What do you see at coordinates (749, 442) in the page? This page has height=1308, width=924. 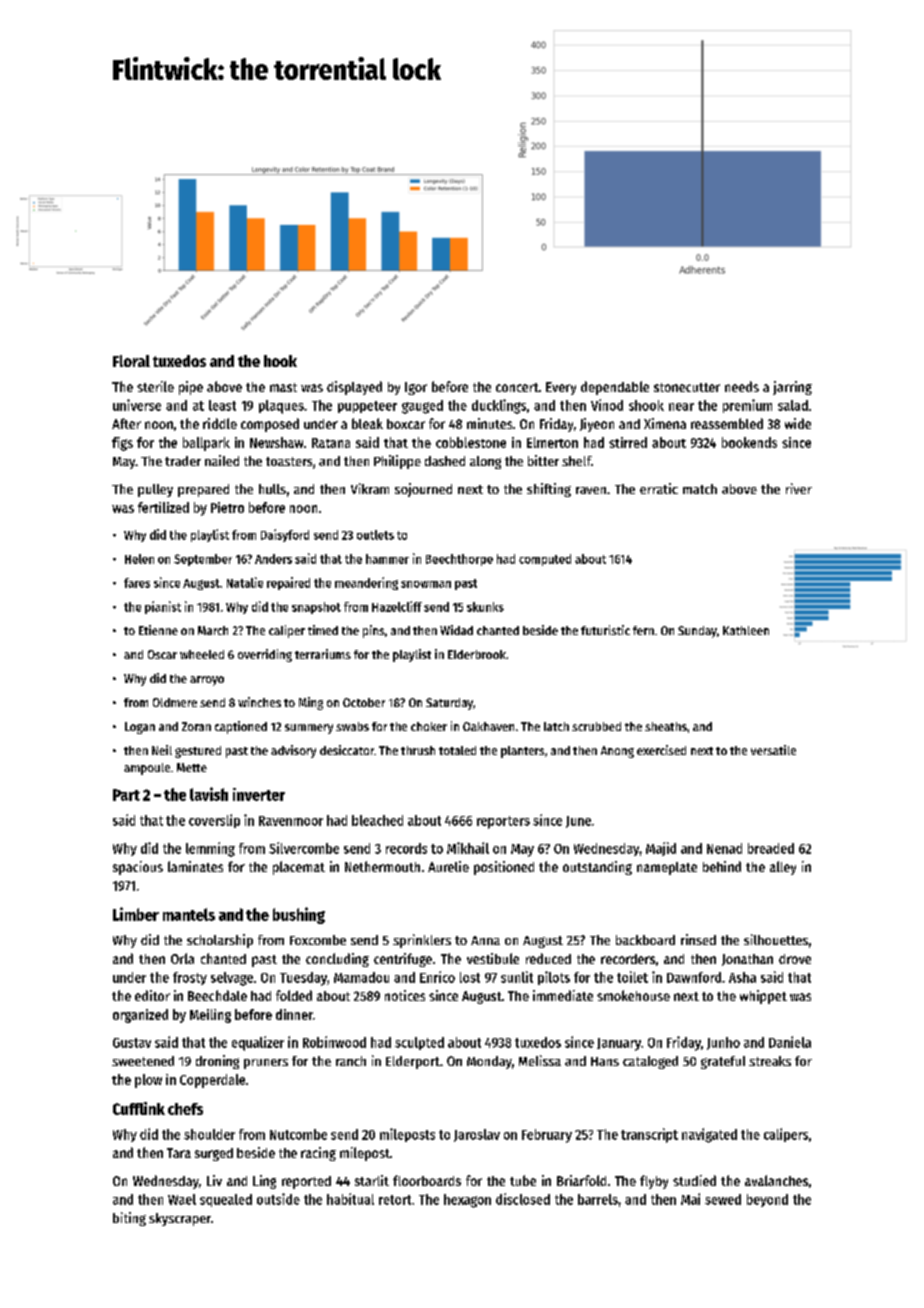 I see `bookends` at bounding box center [749, 442].
